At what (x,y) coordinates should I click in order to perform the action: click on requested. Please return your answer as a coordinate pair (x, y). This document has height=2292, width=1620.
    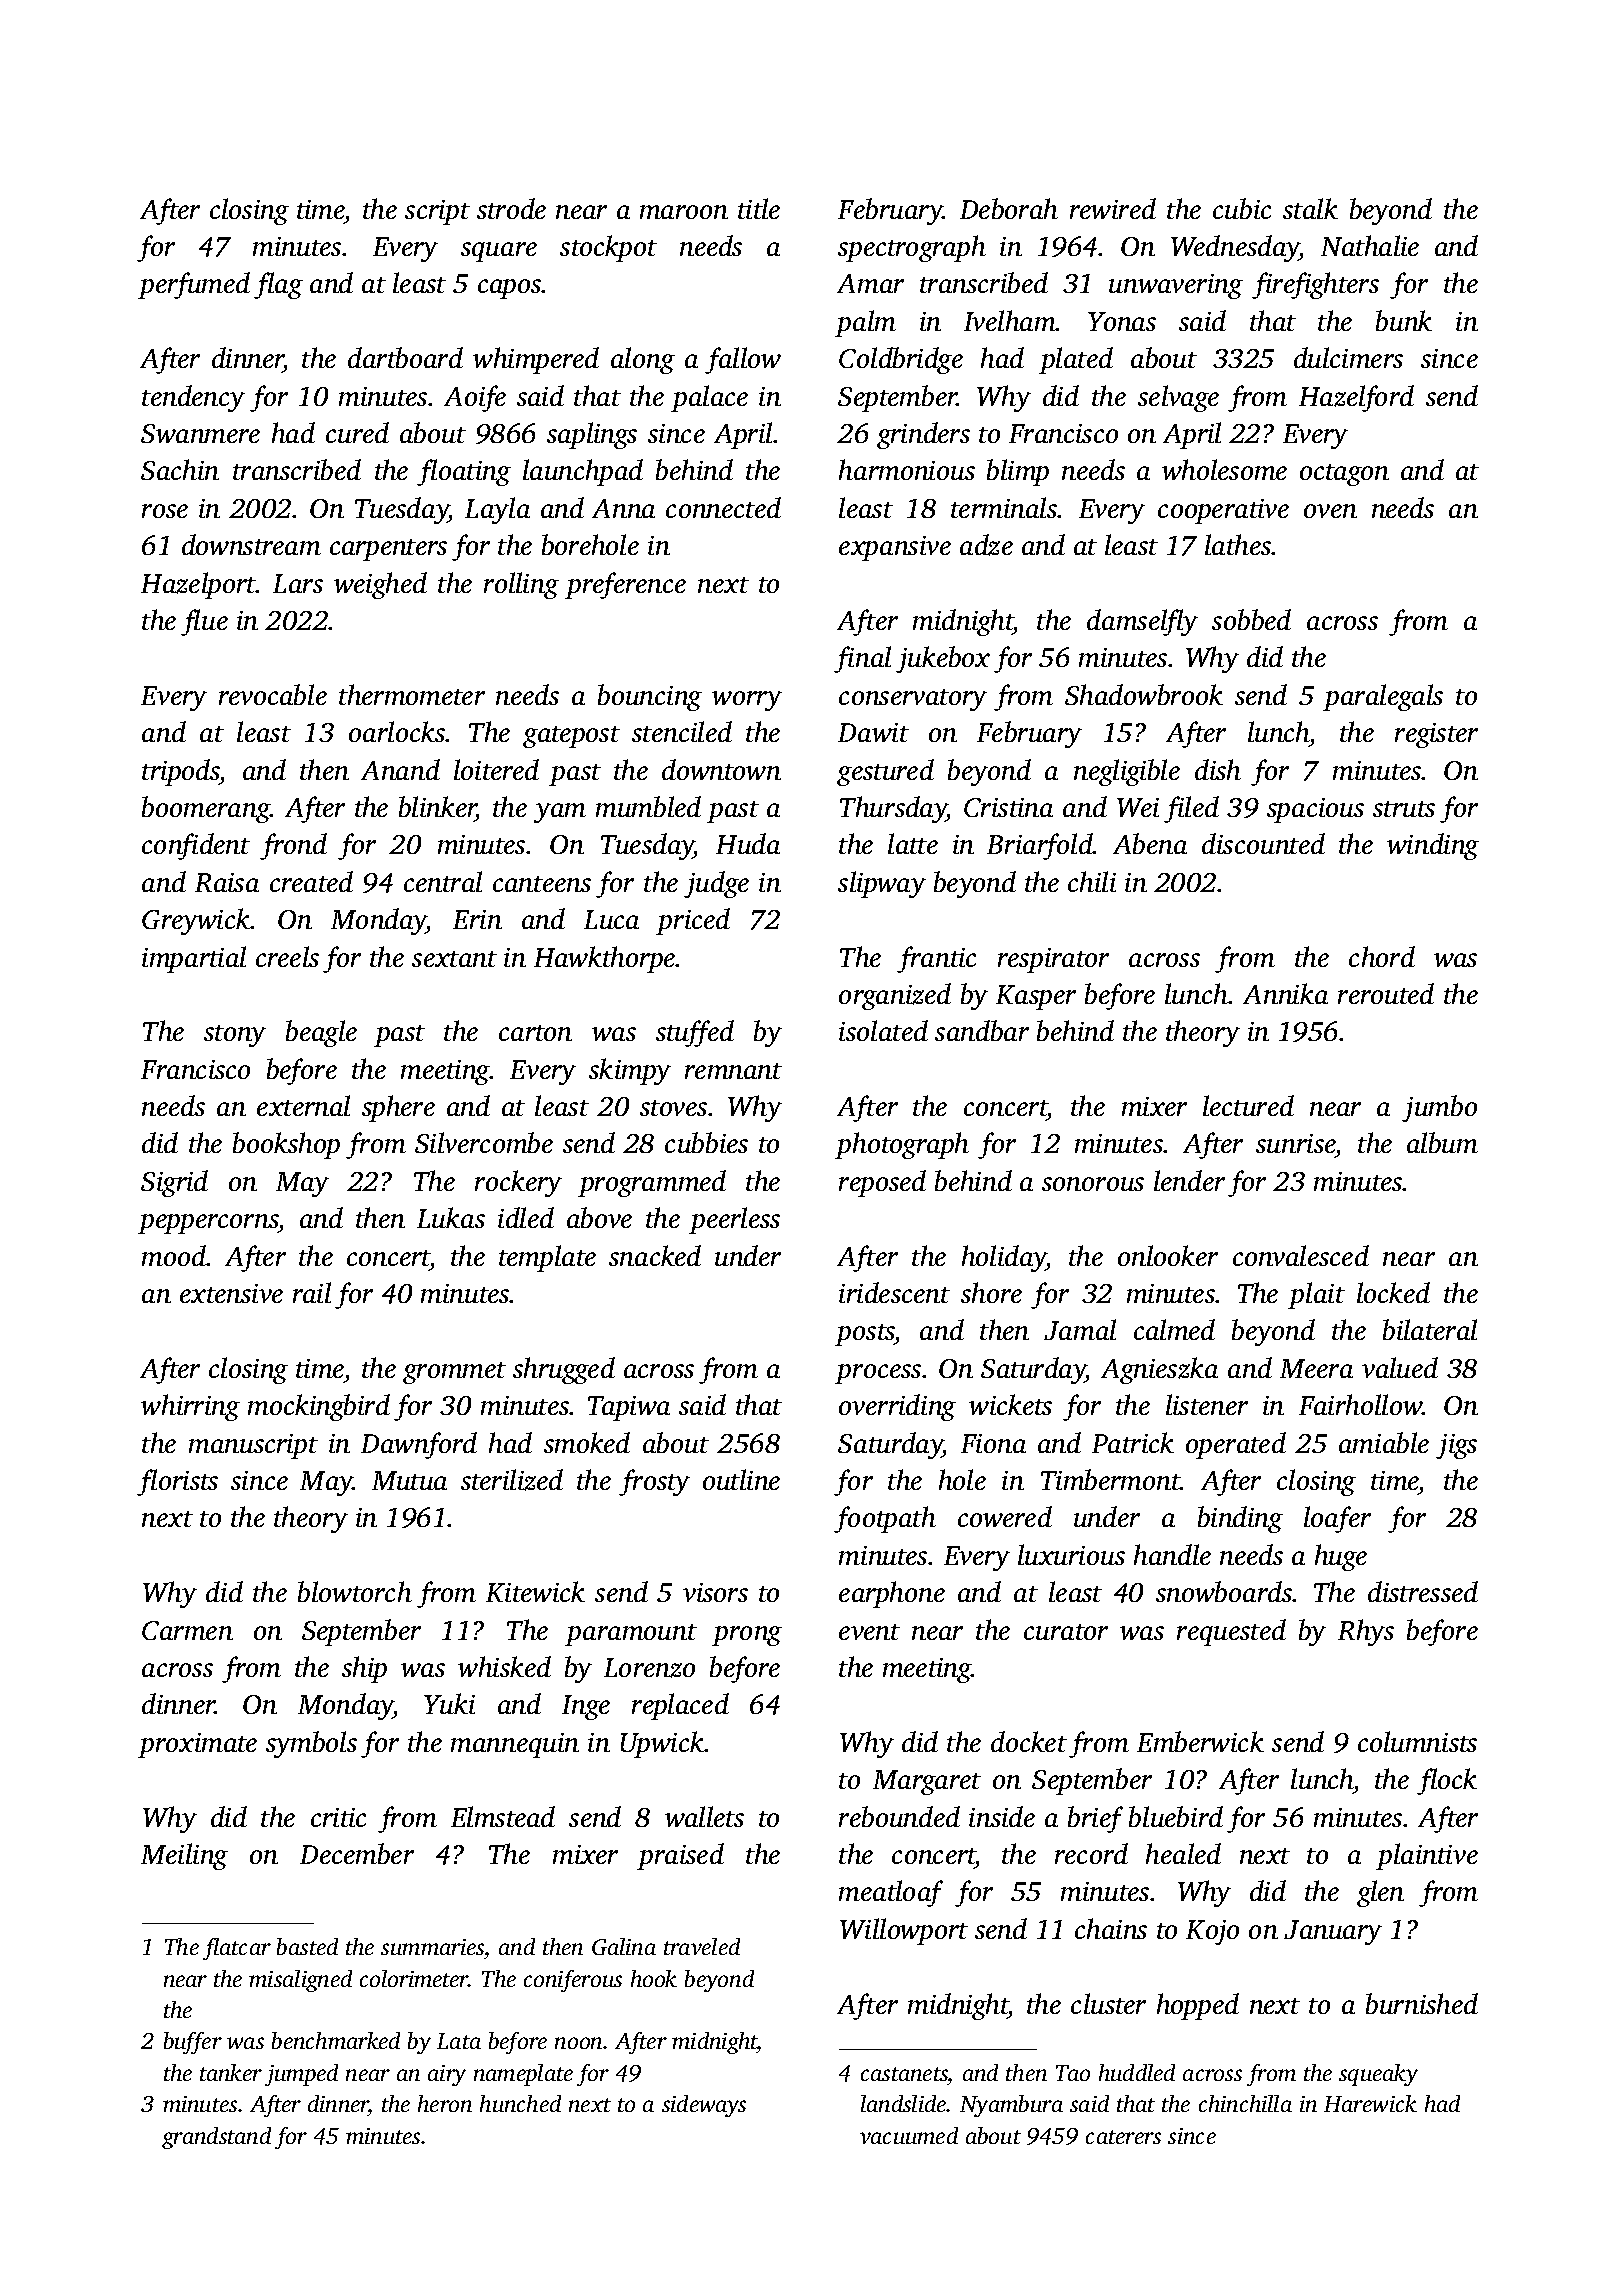
    Looking at the image, I should click on (1231, 1632).
